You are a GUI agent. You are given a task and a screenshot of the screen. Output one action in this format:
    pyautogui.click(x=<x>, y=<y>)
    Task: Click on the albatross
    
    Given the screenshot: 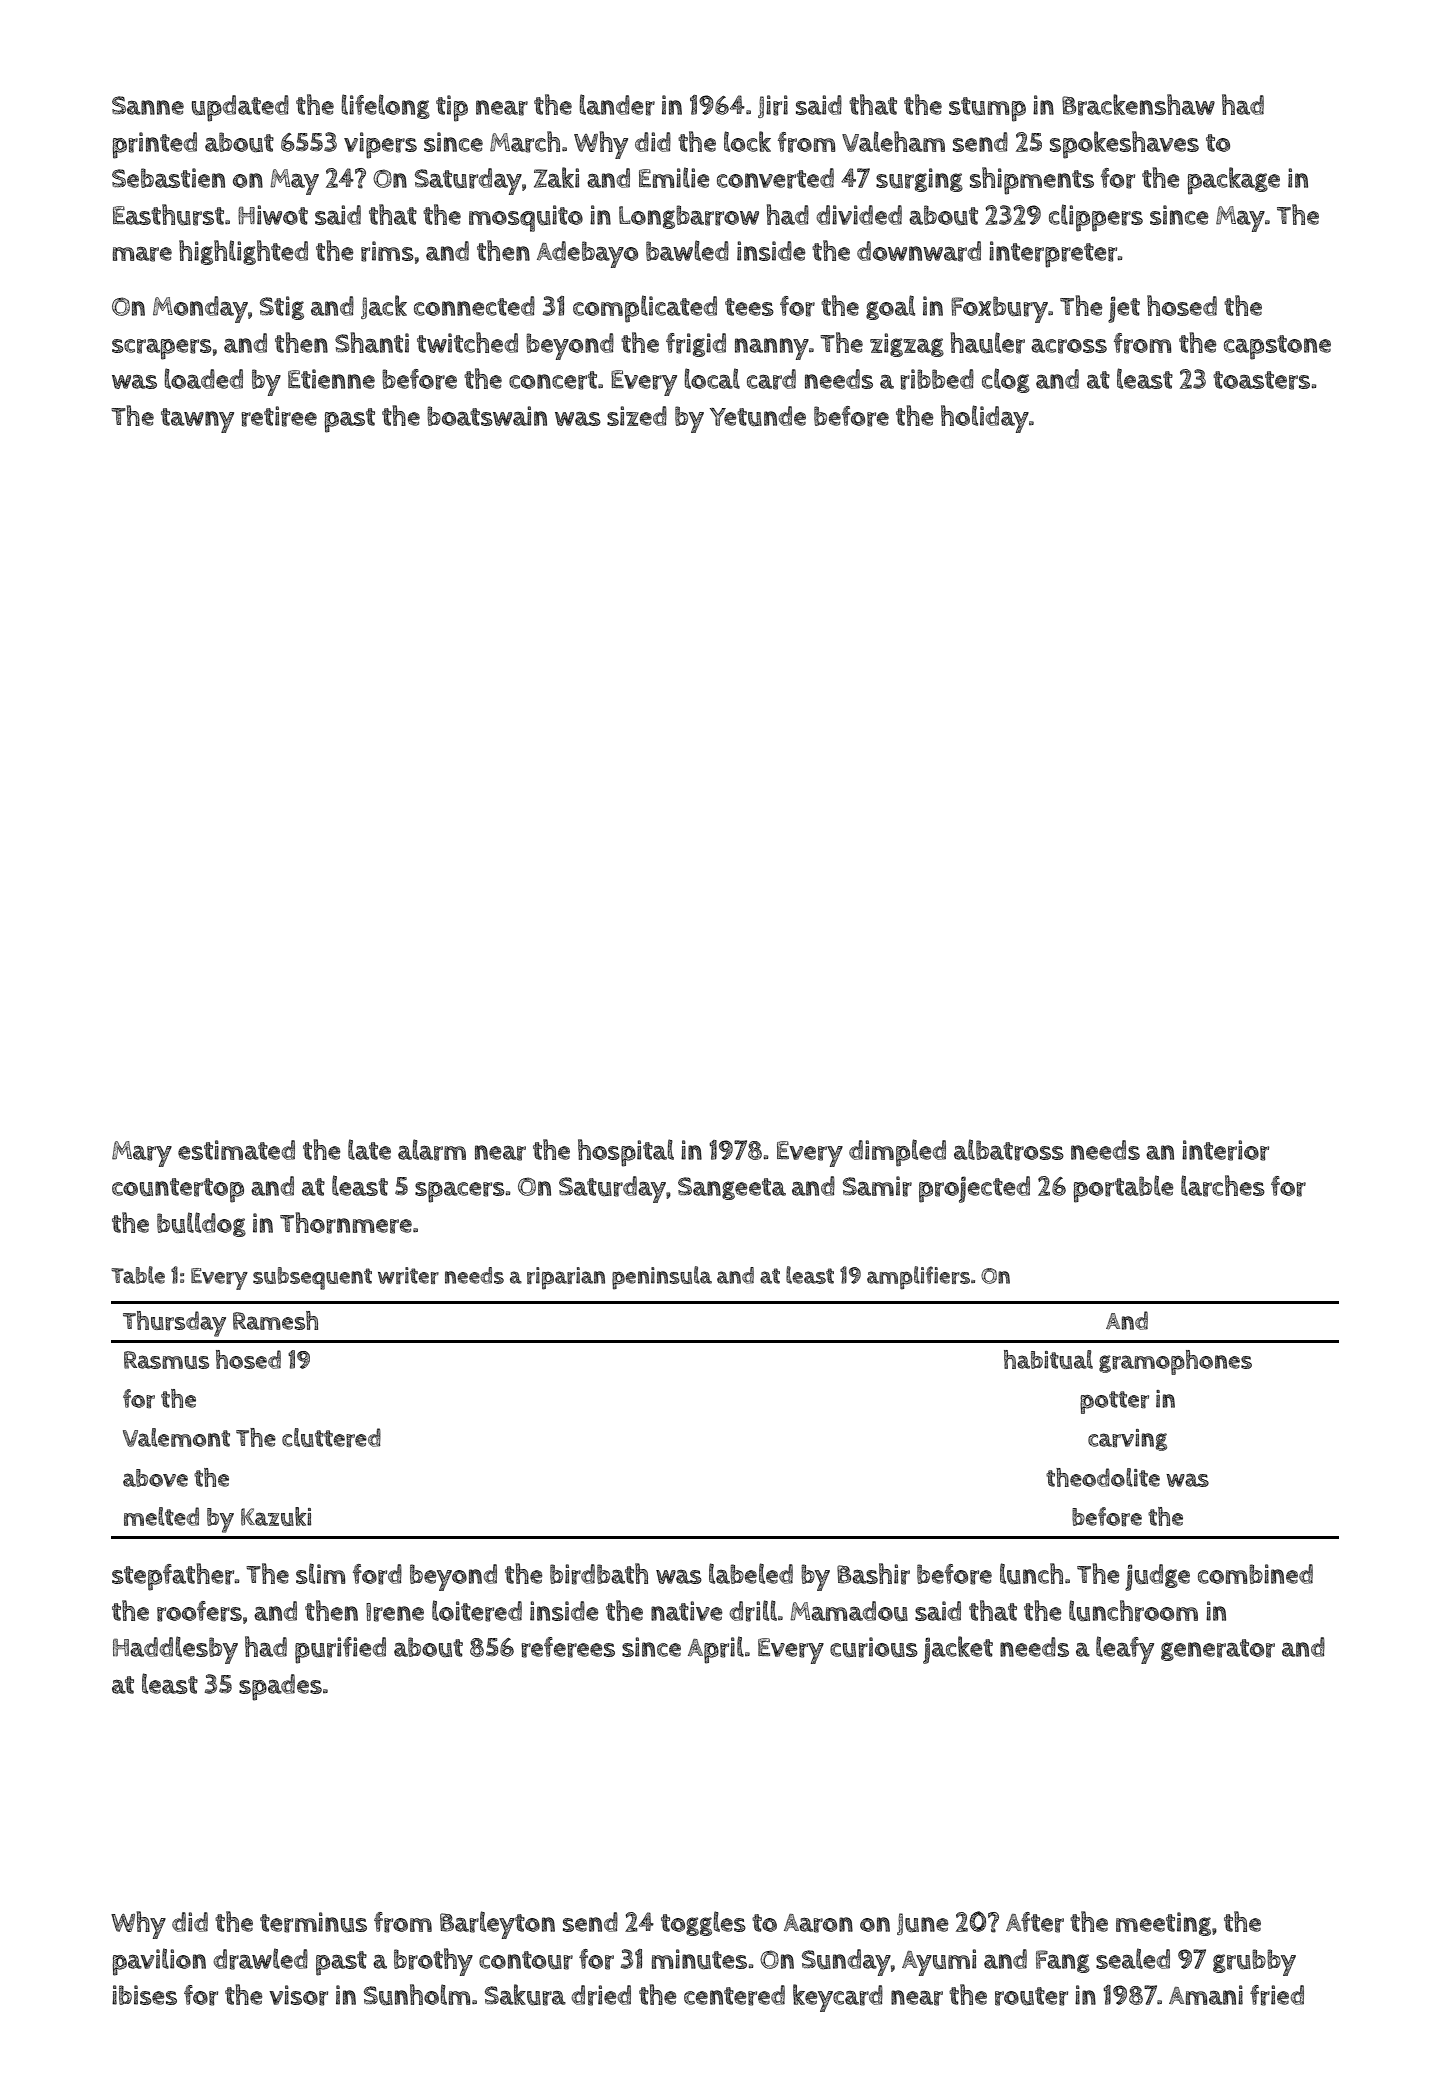 What is the action you would take?
    pyautogui.click(x=1009, y=1150)
